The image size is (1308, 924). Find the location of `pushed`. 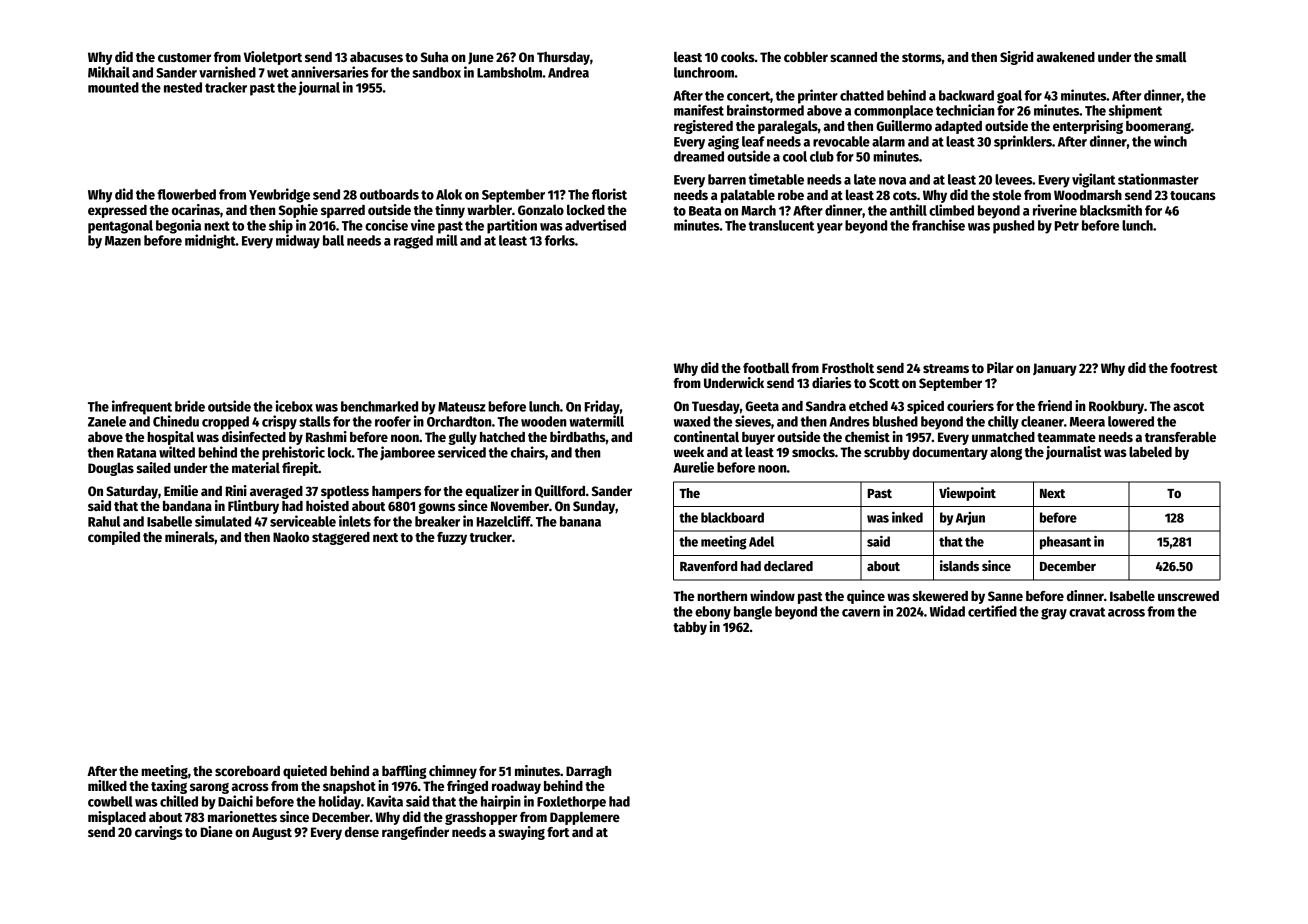

pushed is located at coordinates (1013, 227).
